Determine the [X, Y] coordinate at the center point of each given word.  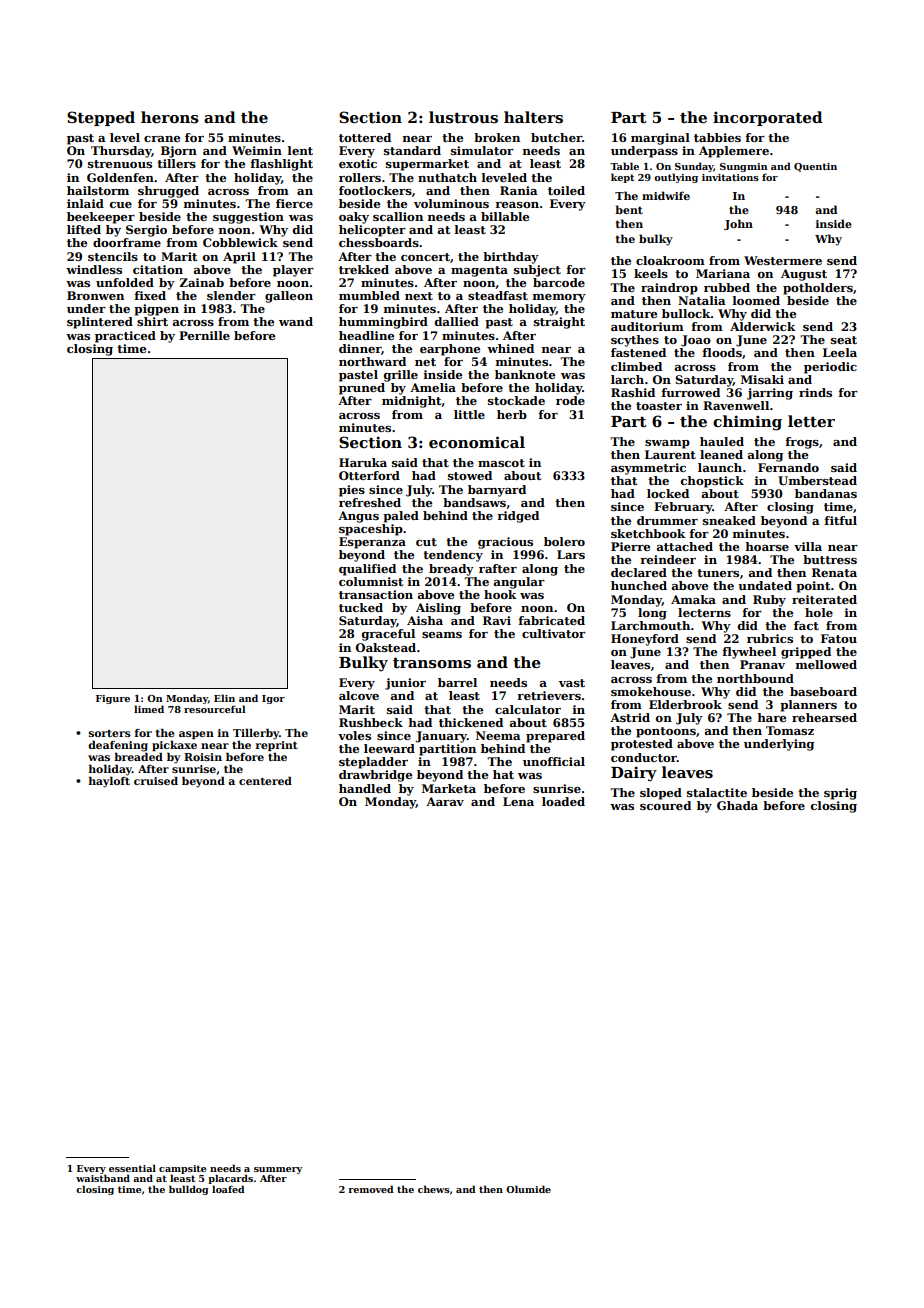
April [239, 258]
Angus [358, 517]
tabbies [717, 137]
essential [132, 1168]
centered [265, 781]
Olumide [528, 1189]
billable [505, 216]
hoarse [767, 546]
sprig [840, 794]
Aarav [445, 801]
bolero [564, 541]
